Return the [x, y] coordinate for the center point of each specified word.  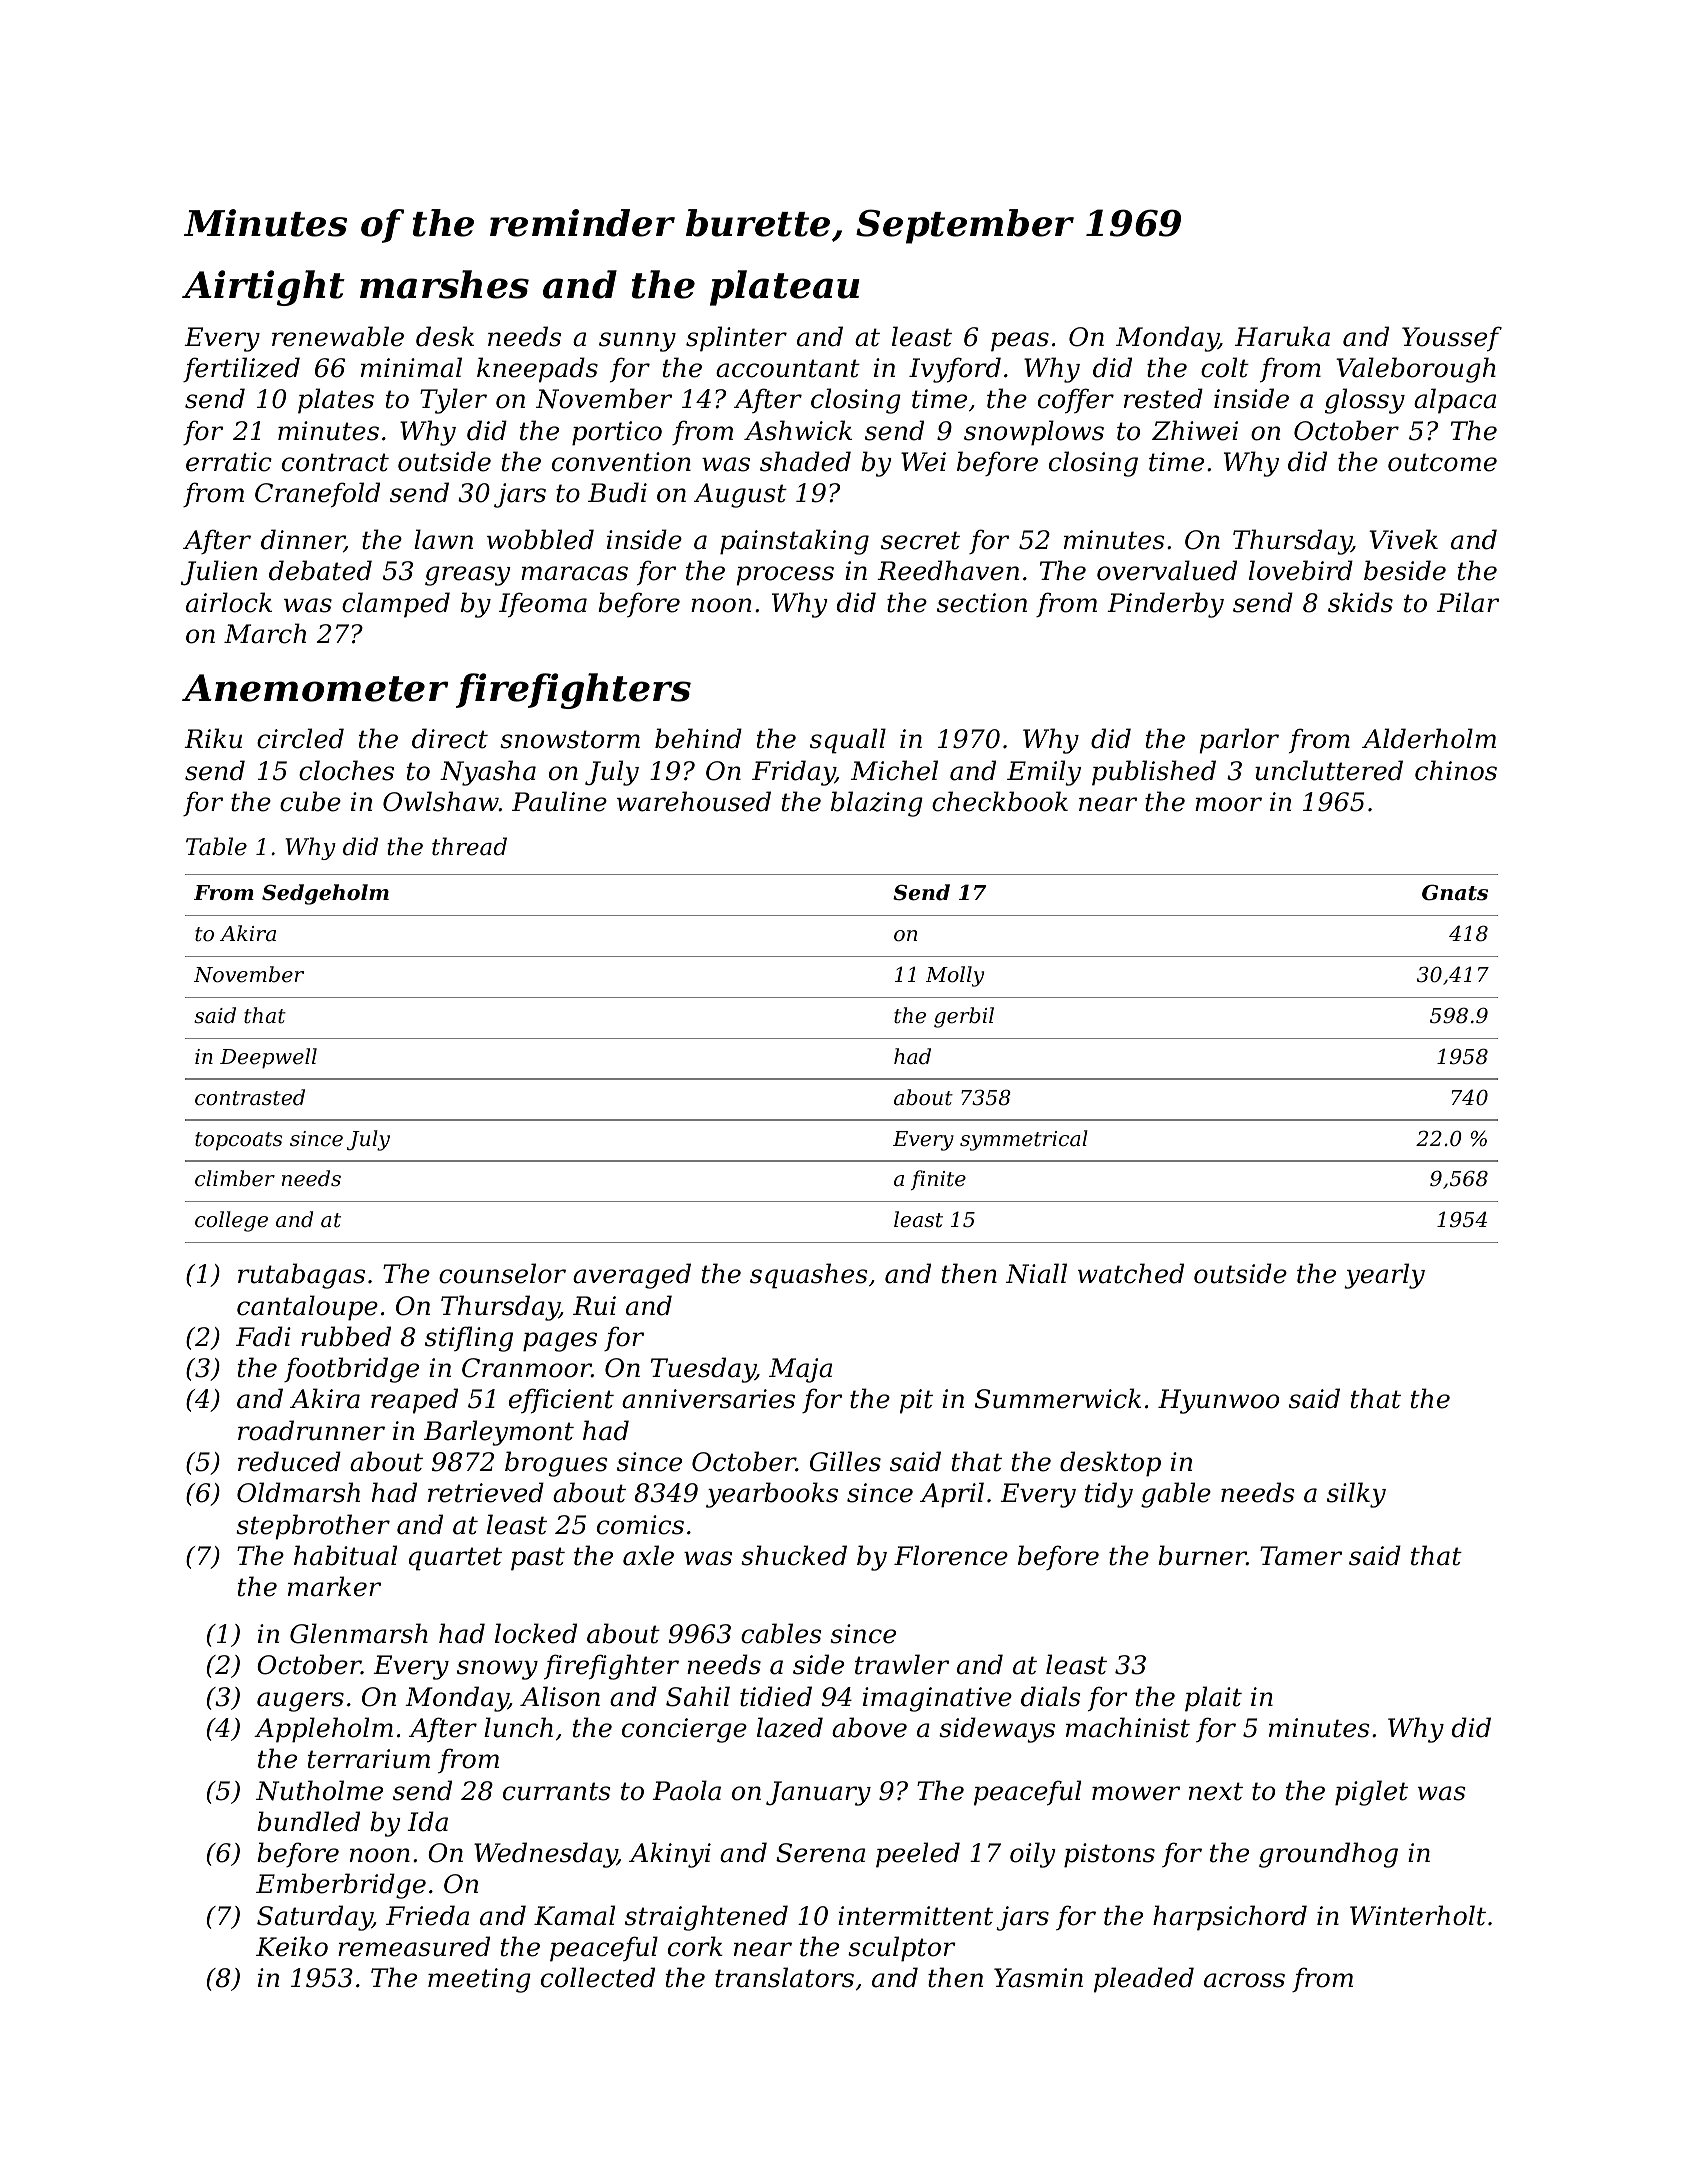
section [982, 603]
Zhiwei [1195, 430]
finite [938, 1180]
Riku [213, 738]
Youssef [1452, 339]
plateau [785, 288]
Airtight [263, 288]
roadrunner [311, 1430]
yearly [1384, 1276]
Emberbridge [341, 1886]
